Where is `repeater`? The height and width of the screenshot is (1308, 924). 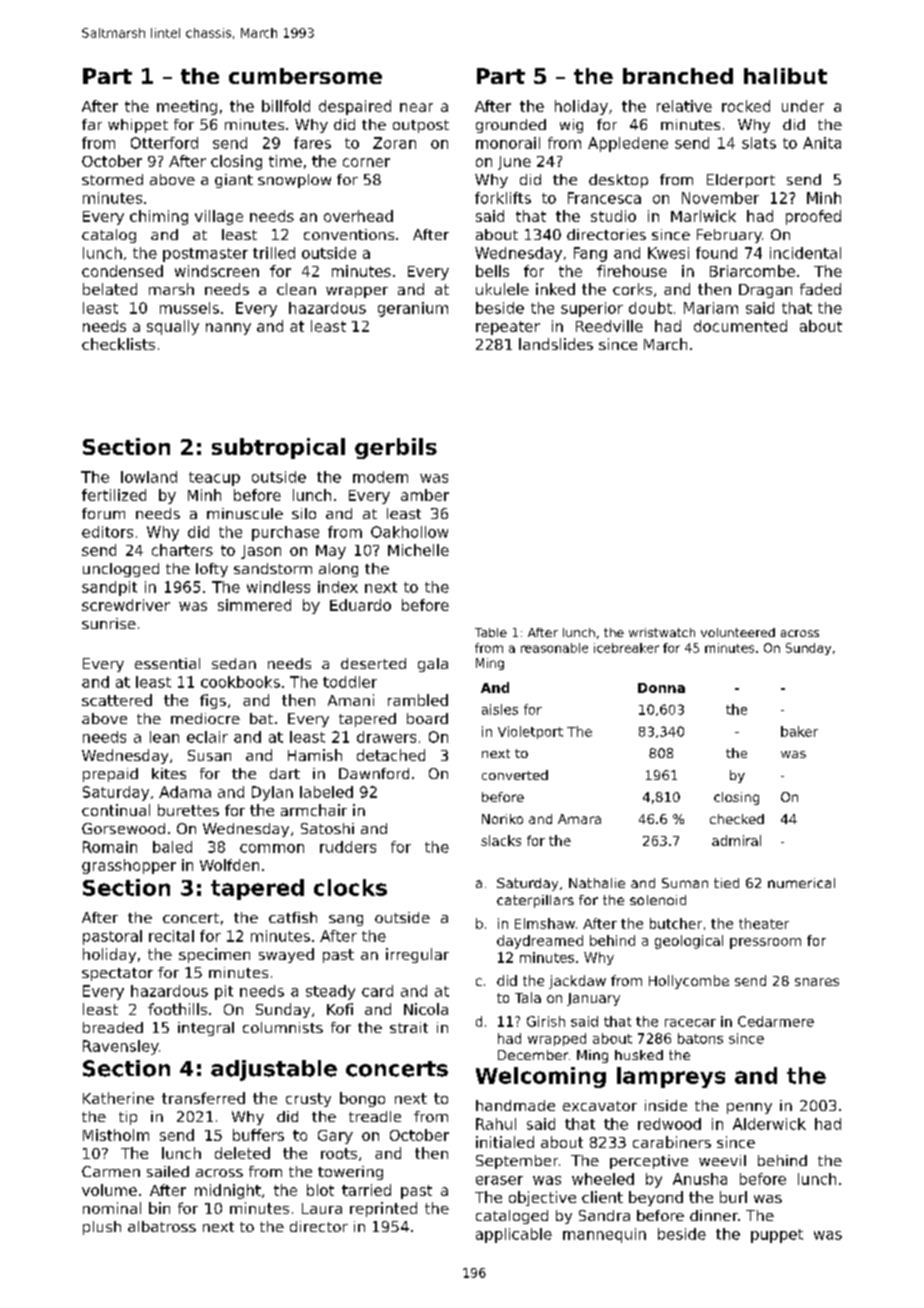 repeater is located at coordinates (508, 328).
